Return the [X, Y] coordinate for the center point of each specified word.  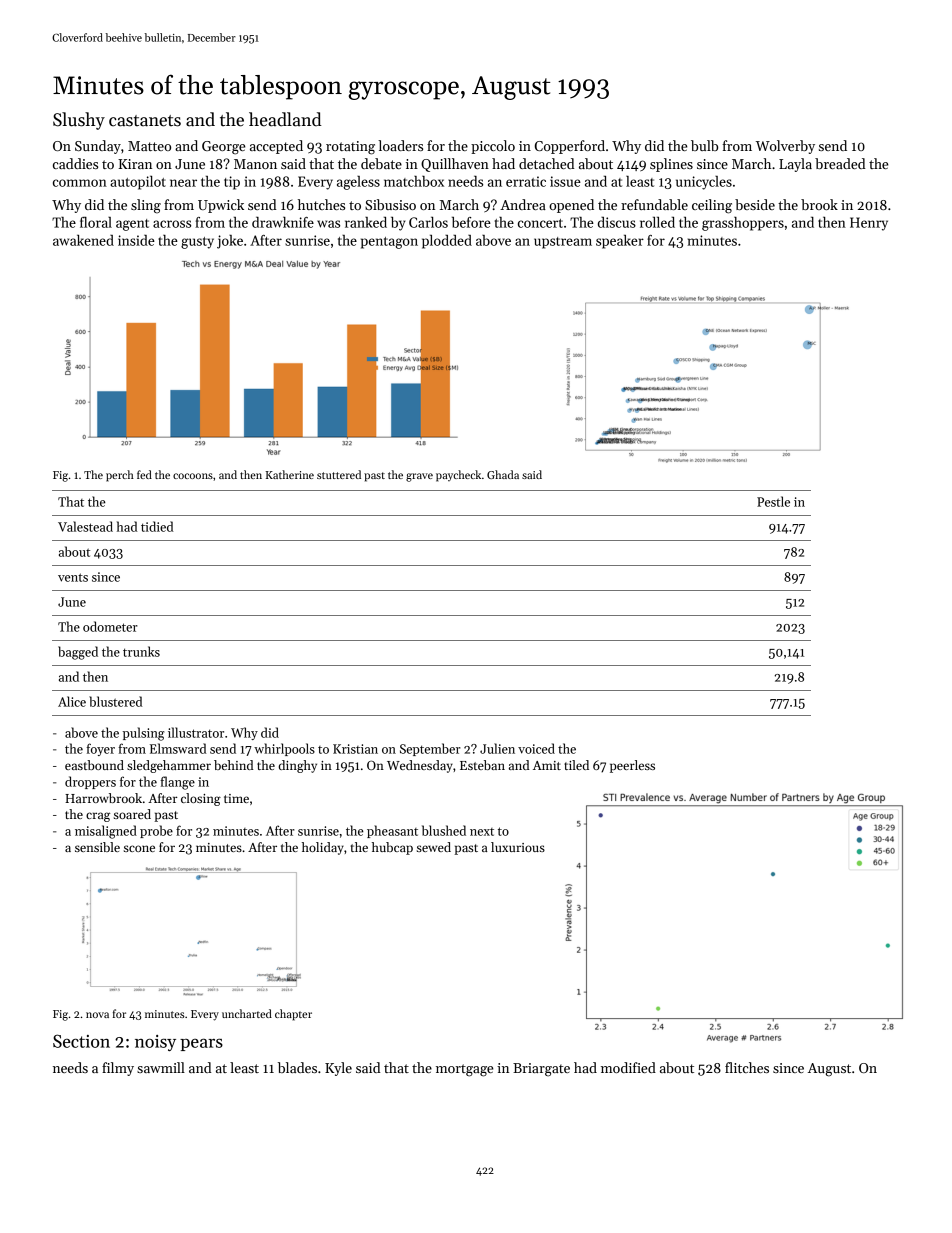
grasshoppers [743, 224]
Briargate [541, 1070]
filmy [118, 1069]
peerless [632, 766]
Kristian [355, 749]
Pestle [773, 501]
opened [571, 206]
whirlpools [284, 749]
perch [120, 476]
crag [98, 817]
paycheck [458, 476]
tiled [576, 765]
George [223, 148]
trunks [141, 651]
